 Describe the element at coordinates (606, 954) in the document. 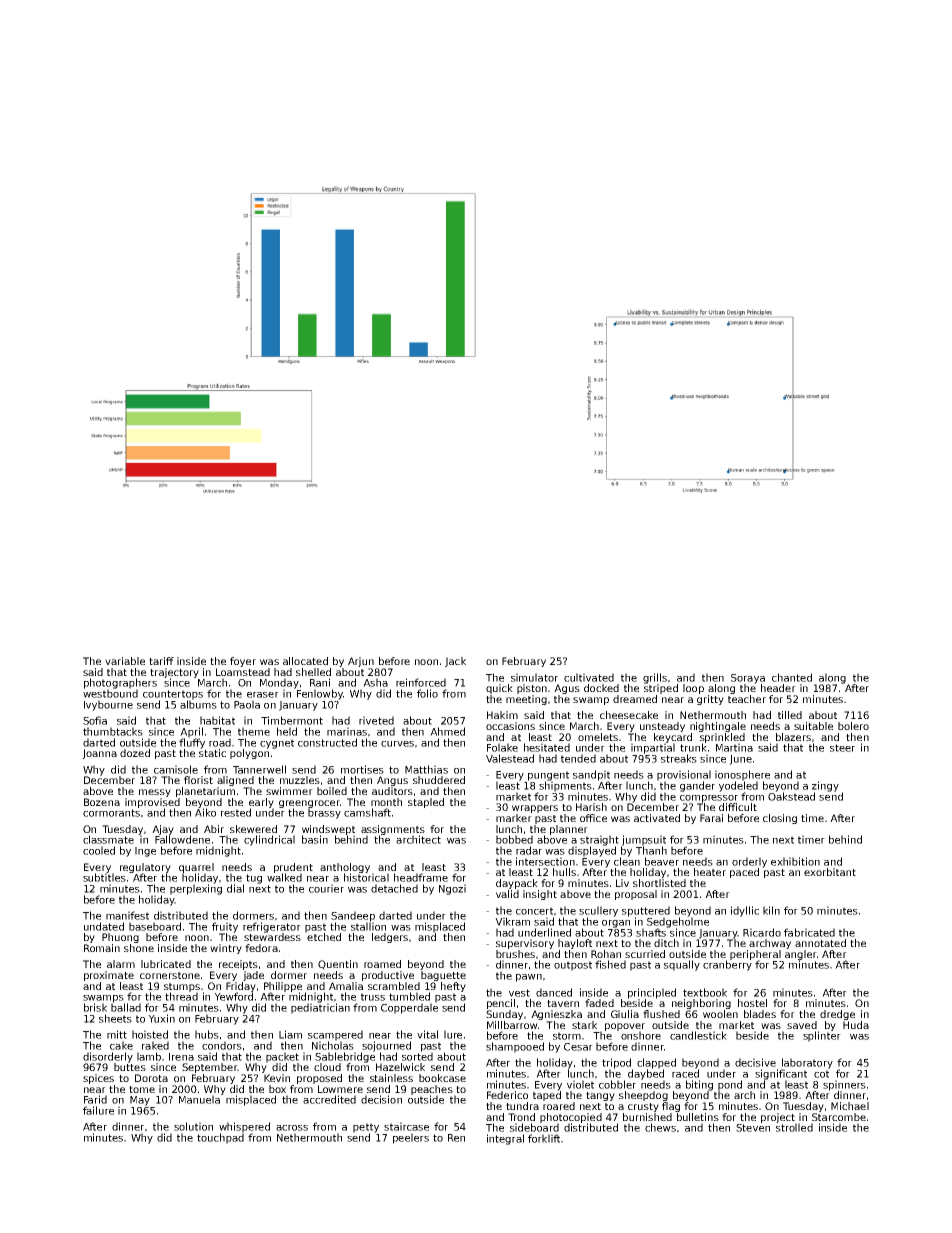

I see `Rohan` at that location.
